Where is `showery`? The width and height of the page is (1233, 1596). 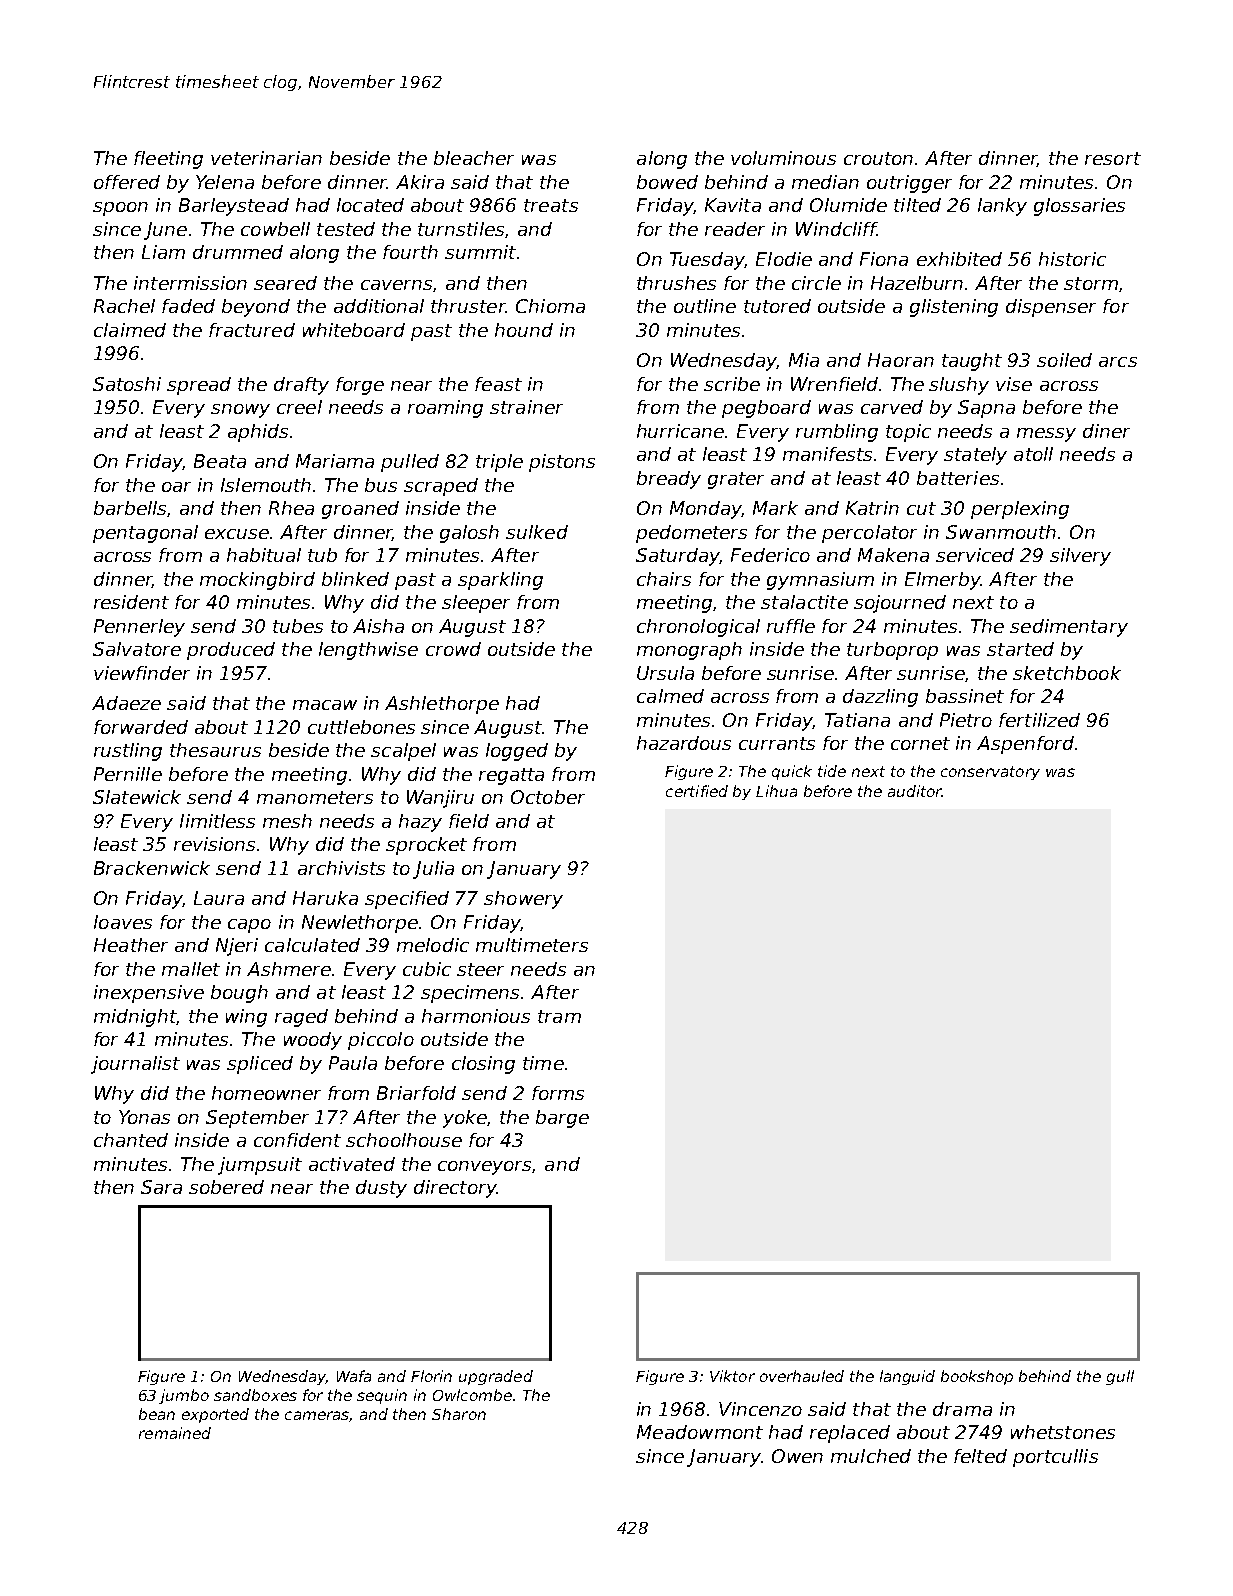
showery is located at coordinates (523, 900).
